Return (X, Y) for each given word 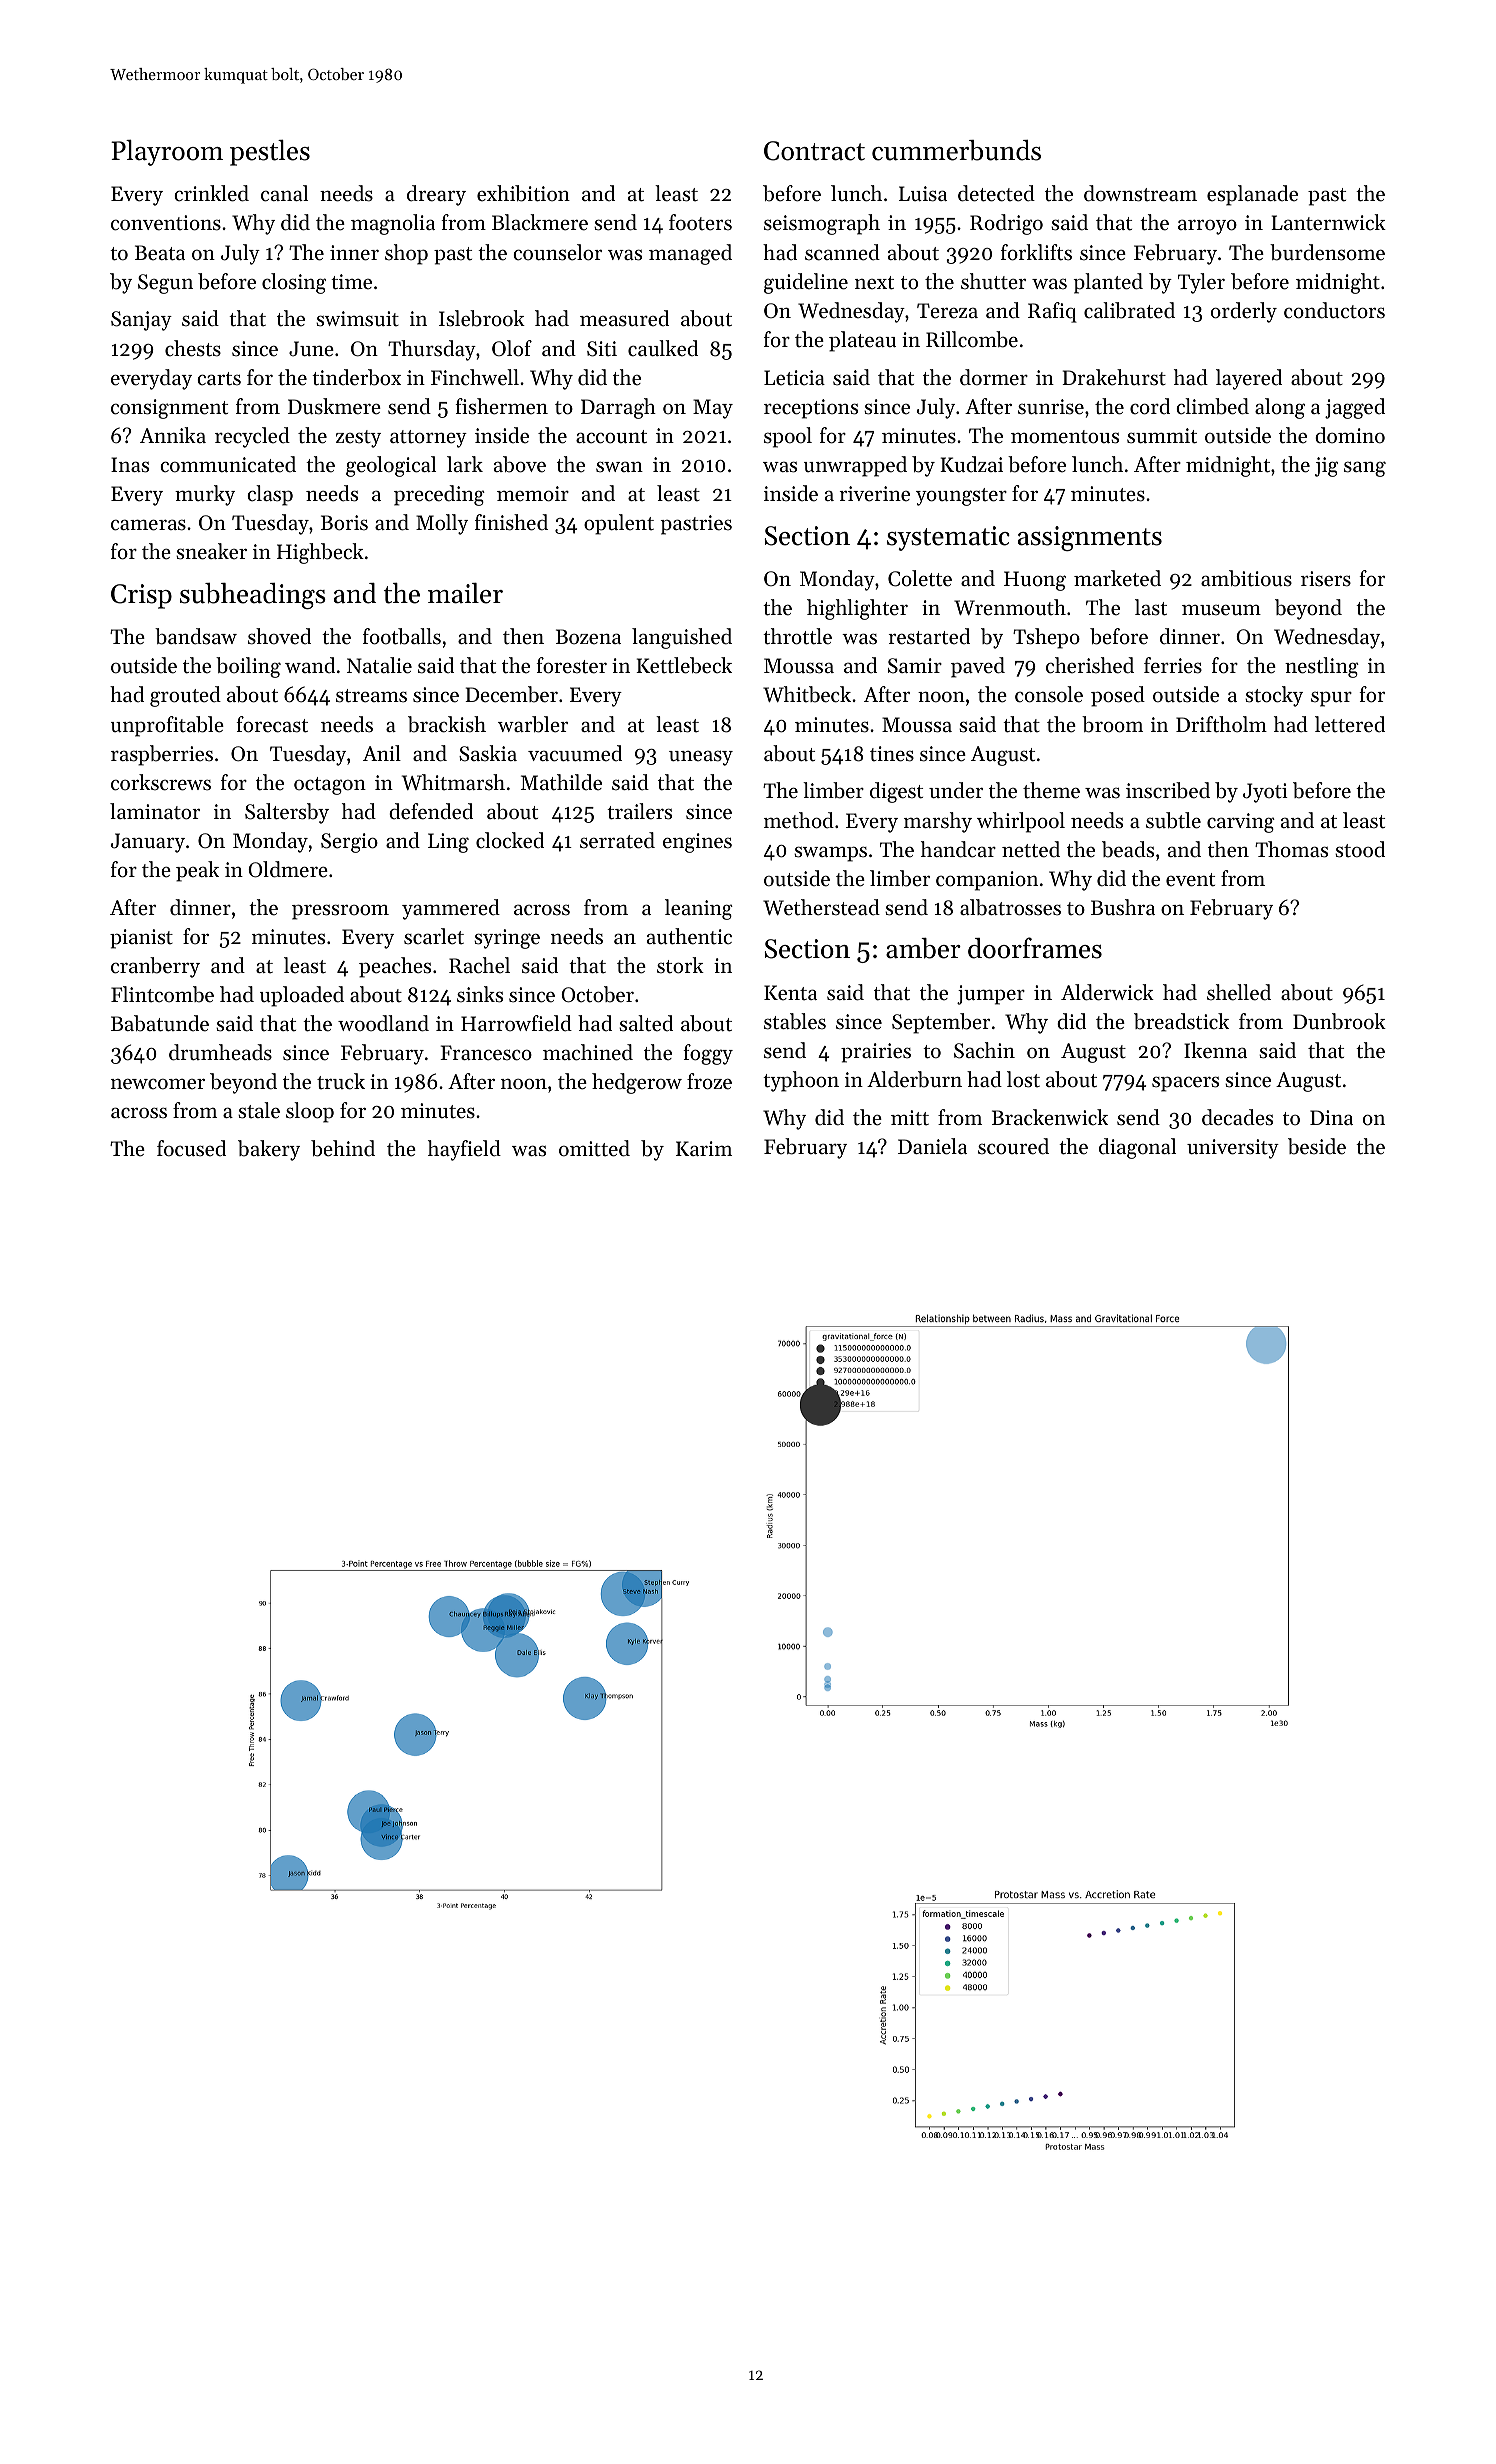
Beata (160, 253)
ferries (1173, 665)
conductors (1334, 310)
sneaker (211, 551)
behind (343, 1148)
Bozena (588, 637)
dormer (994, 377)
